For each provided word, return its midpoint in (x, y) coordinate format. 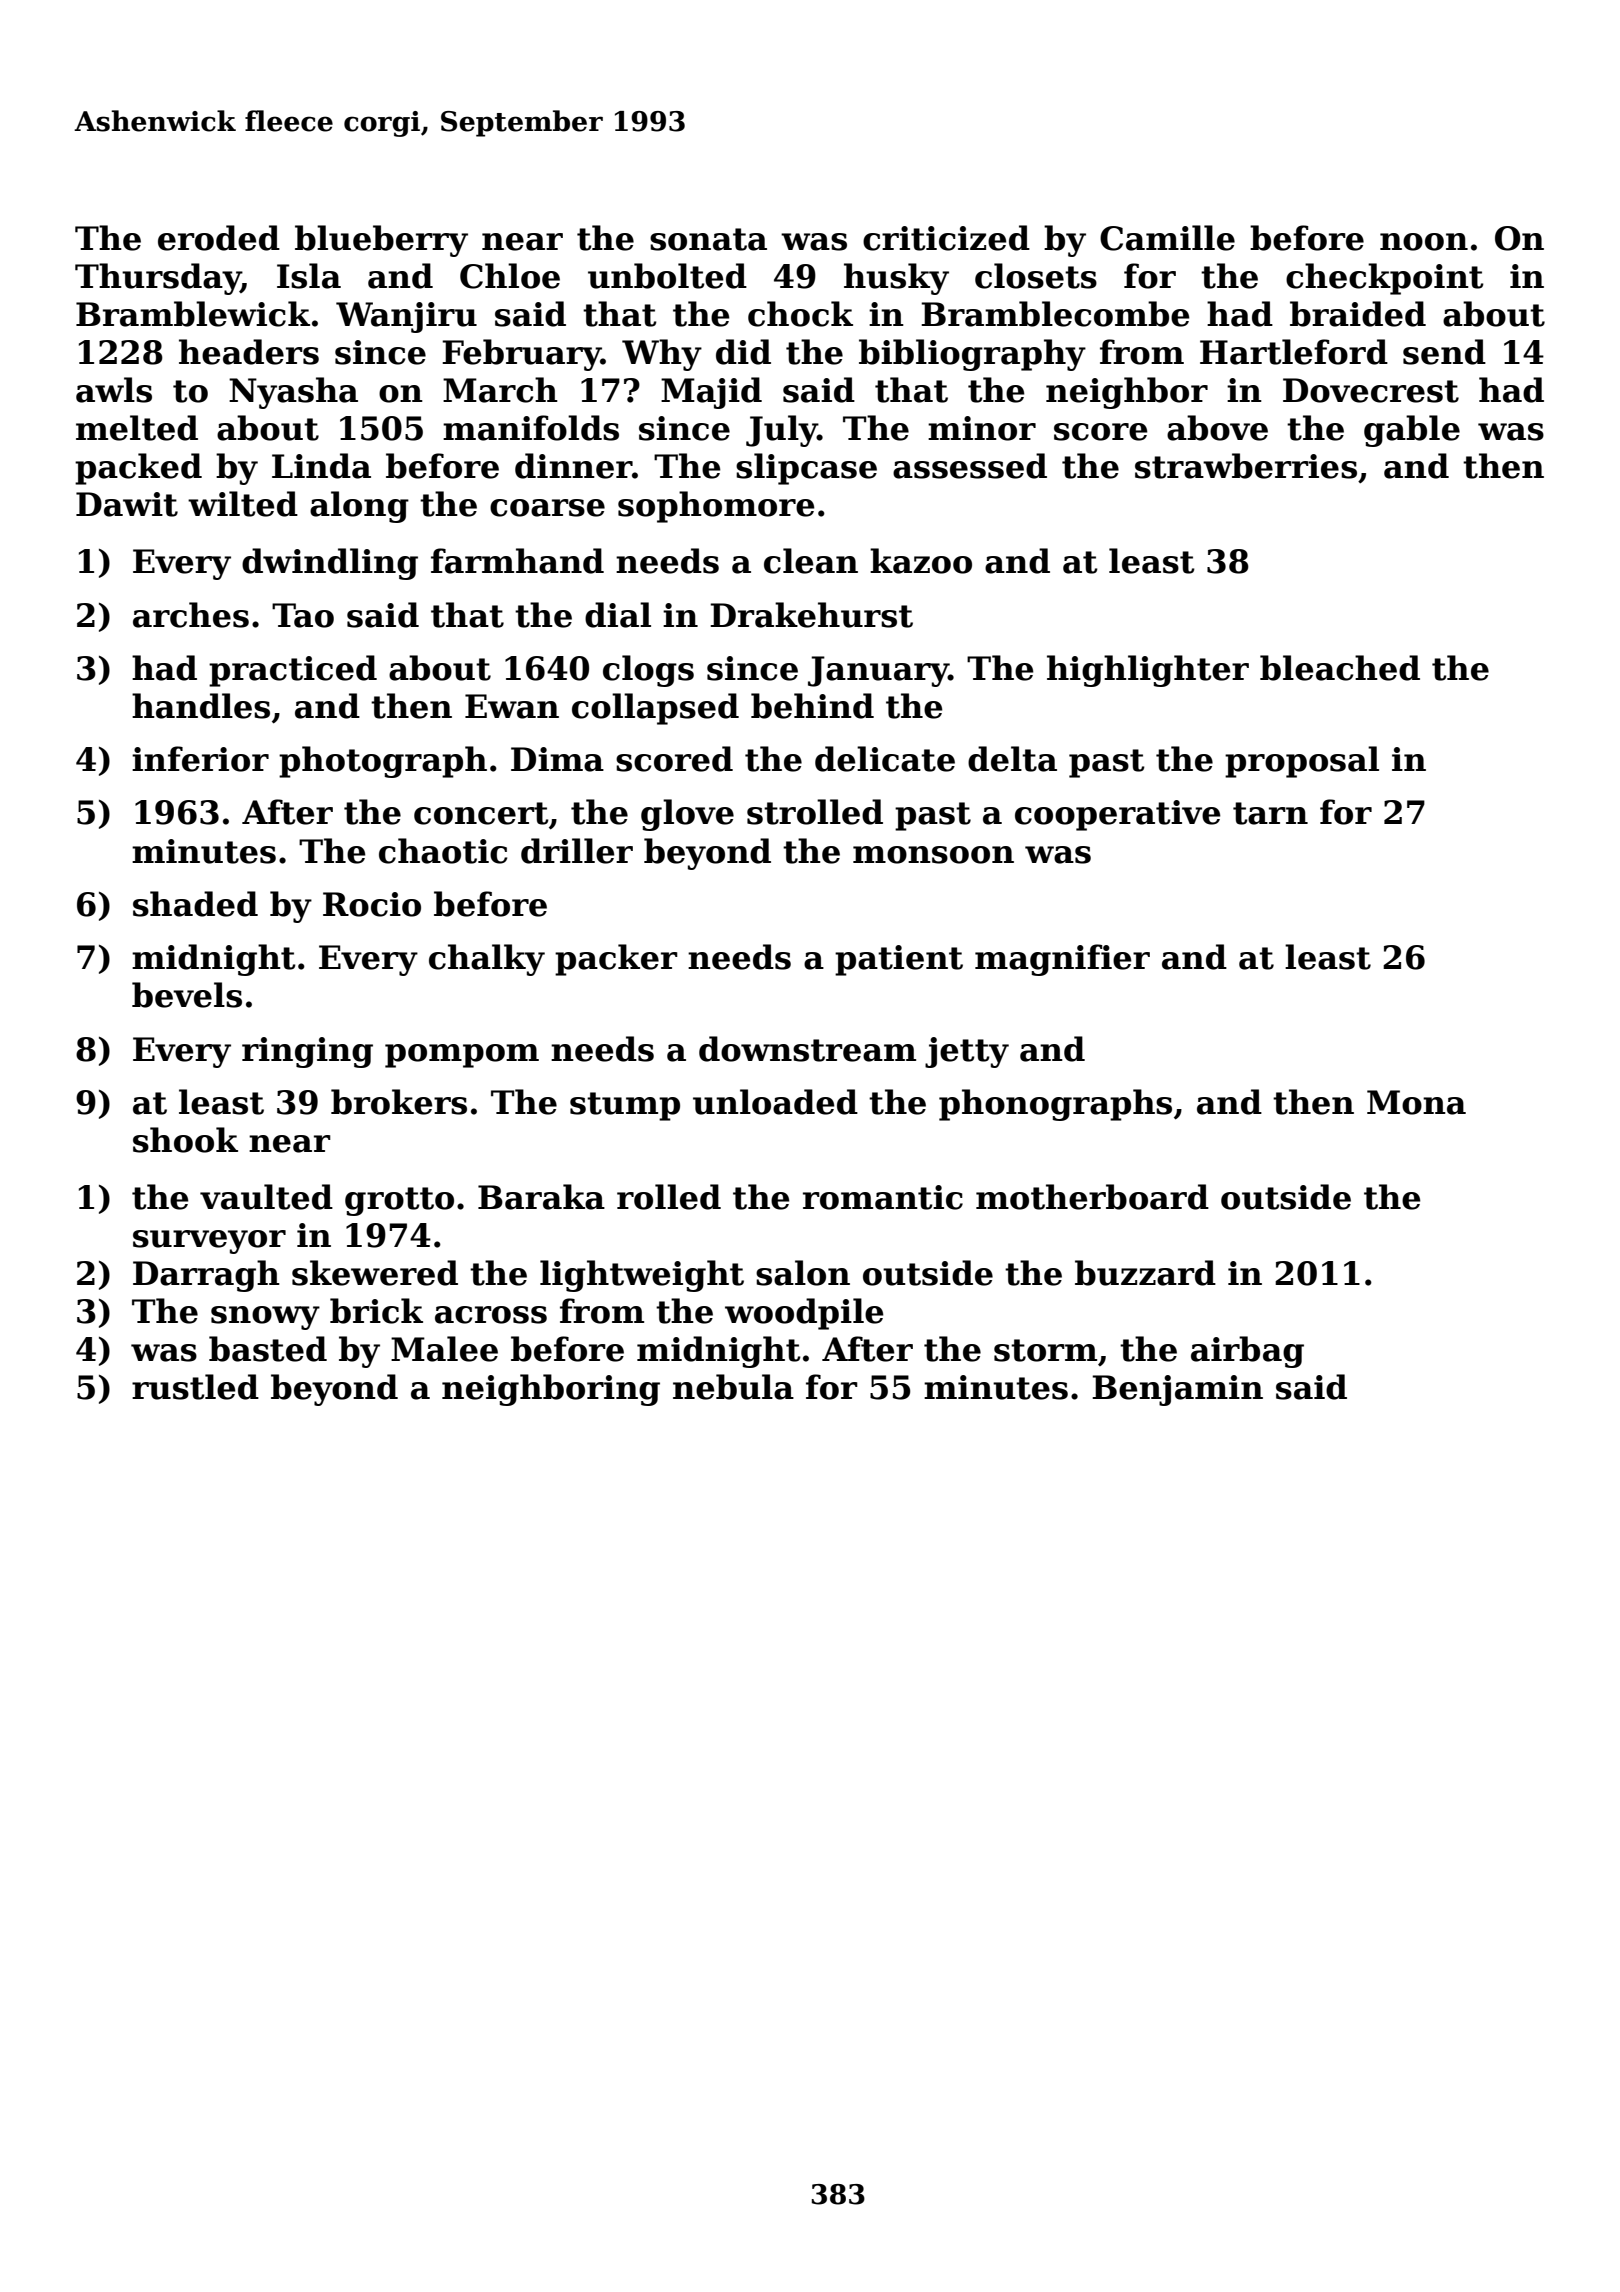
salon (803, 1273)
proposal (1302, 762)
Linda (321, 466)
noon (1424, 242)
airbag (1247, 1352)
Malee (444, 1349)
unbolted (667, 276)
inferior (200, 759)
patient (899, 960)
